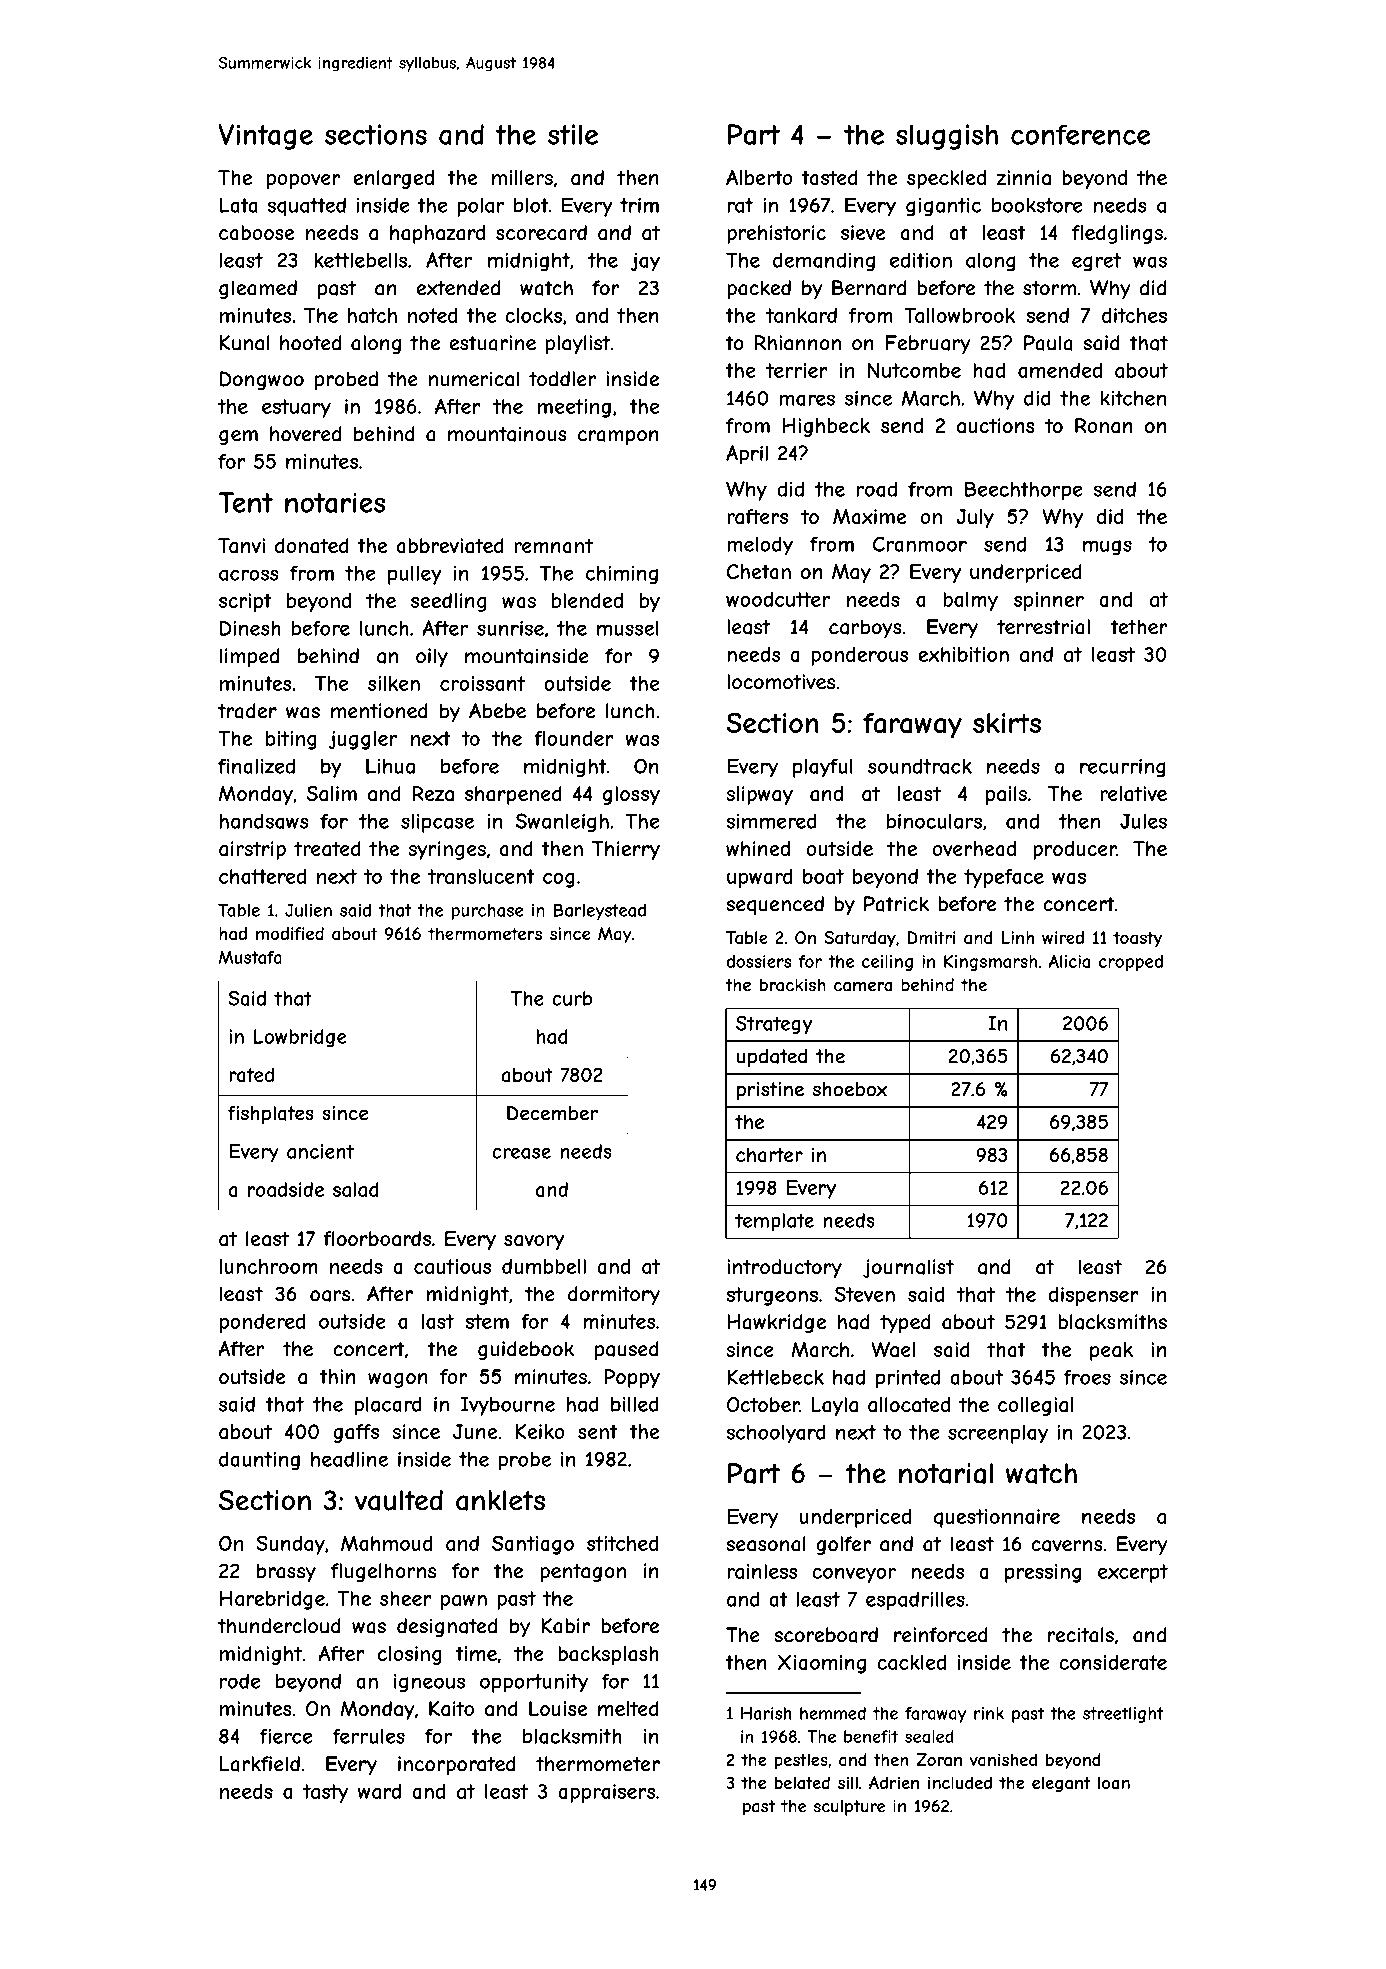  I want to click on meeting, so click(574, 408).
